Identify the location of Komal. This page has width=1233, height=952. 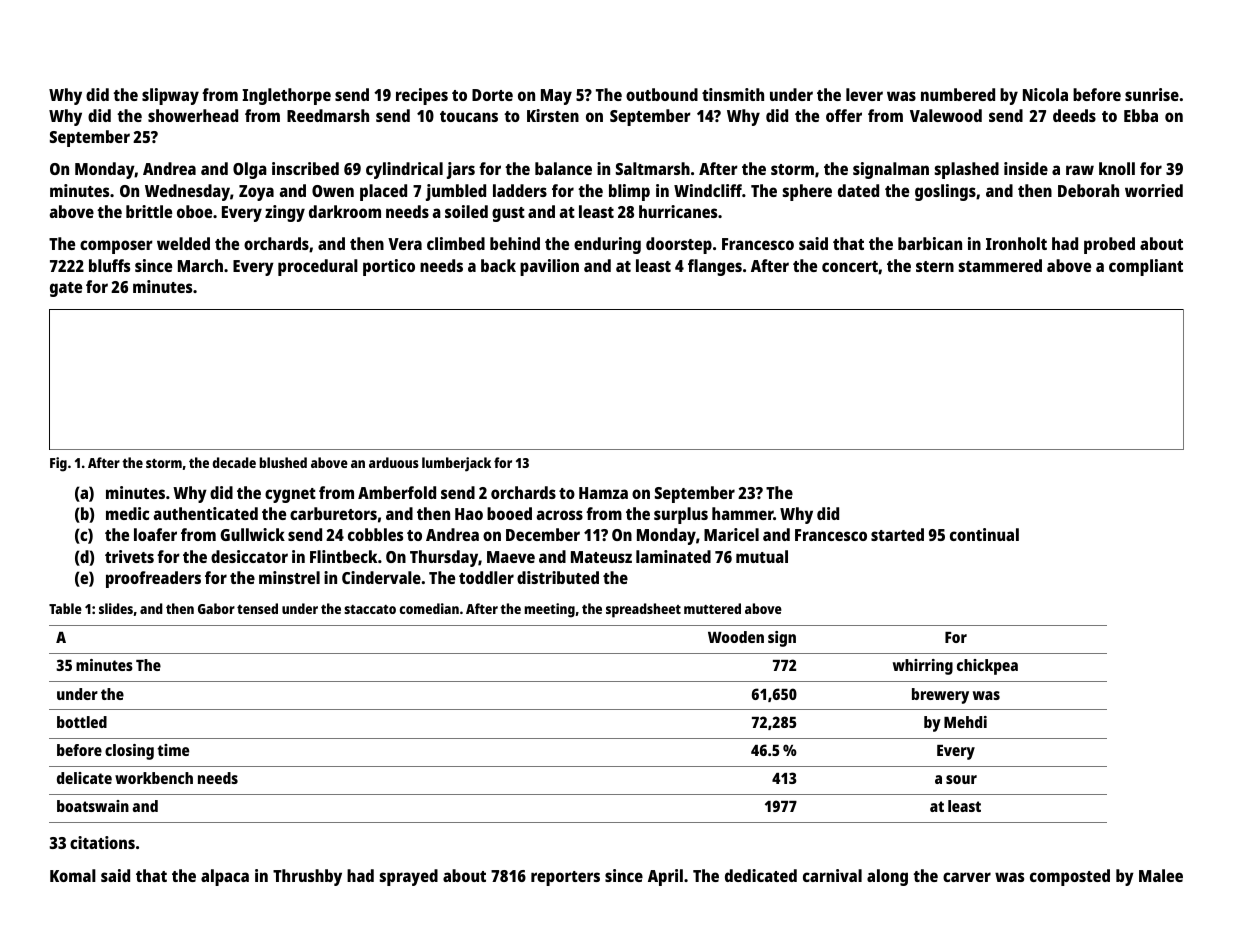
(73, 875).
